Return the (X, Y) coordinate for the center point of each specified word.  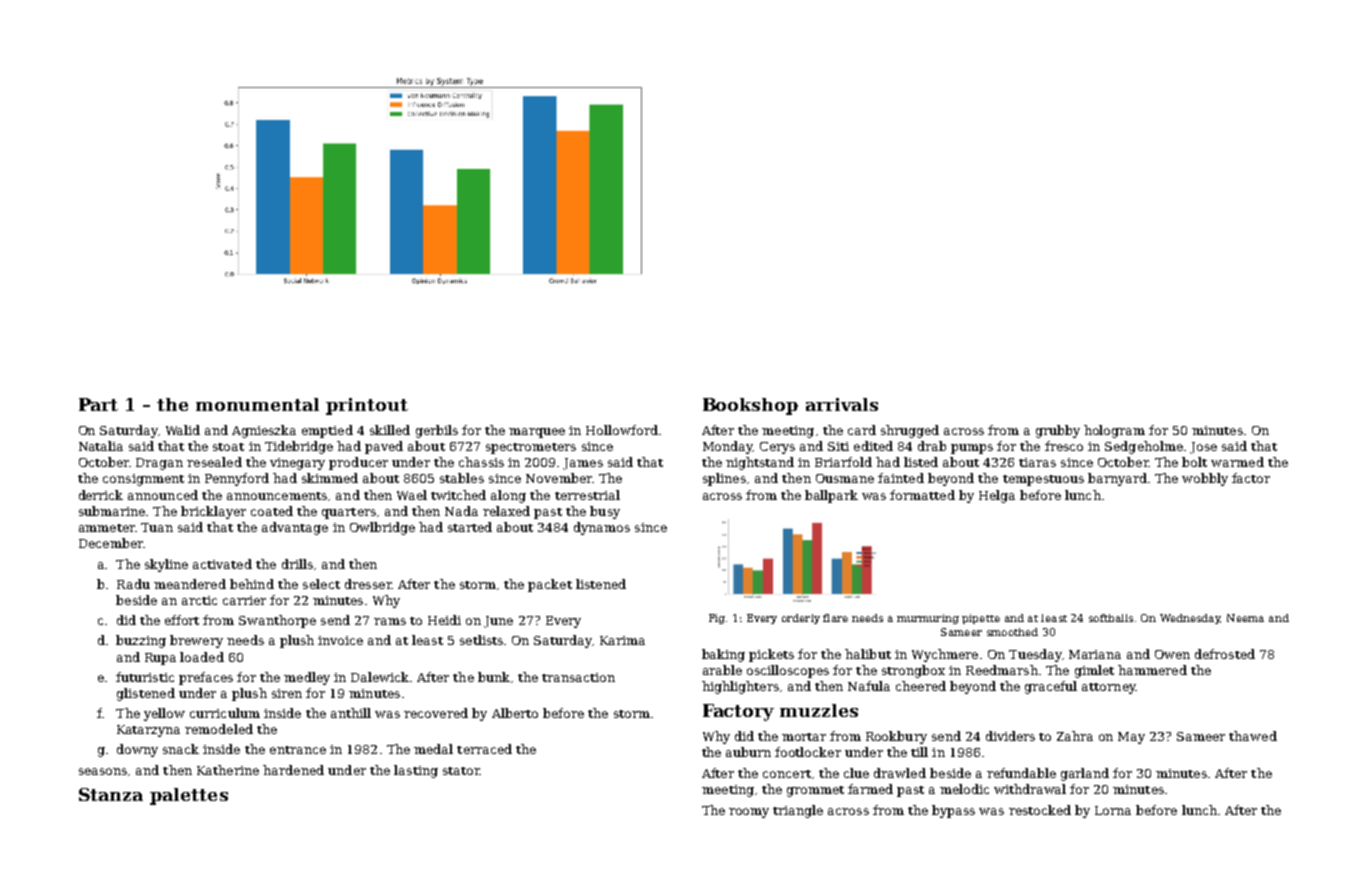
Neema (1245, 618)
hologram (1114, 431)
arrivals (842, 404)
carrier (244, 600)
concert (787, 774)
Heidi (444, 620)
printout (367, 406)
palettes (189, 796)
